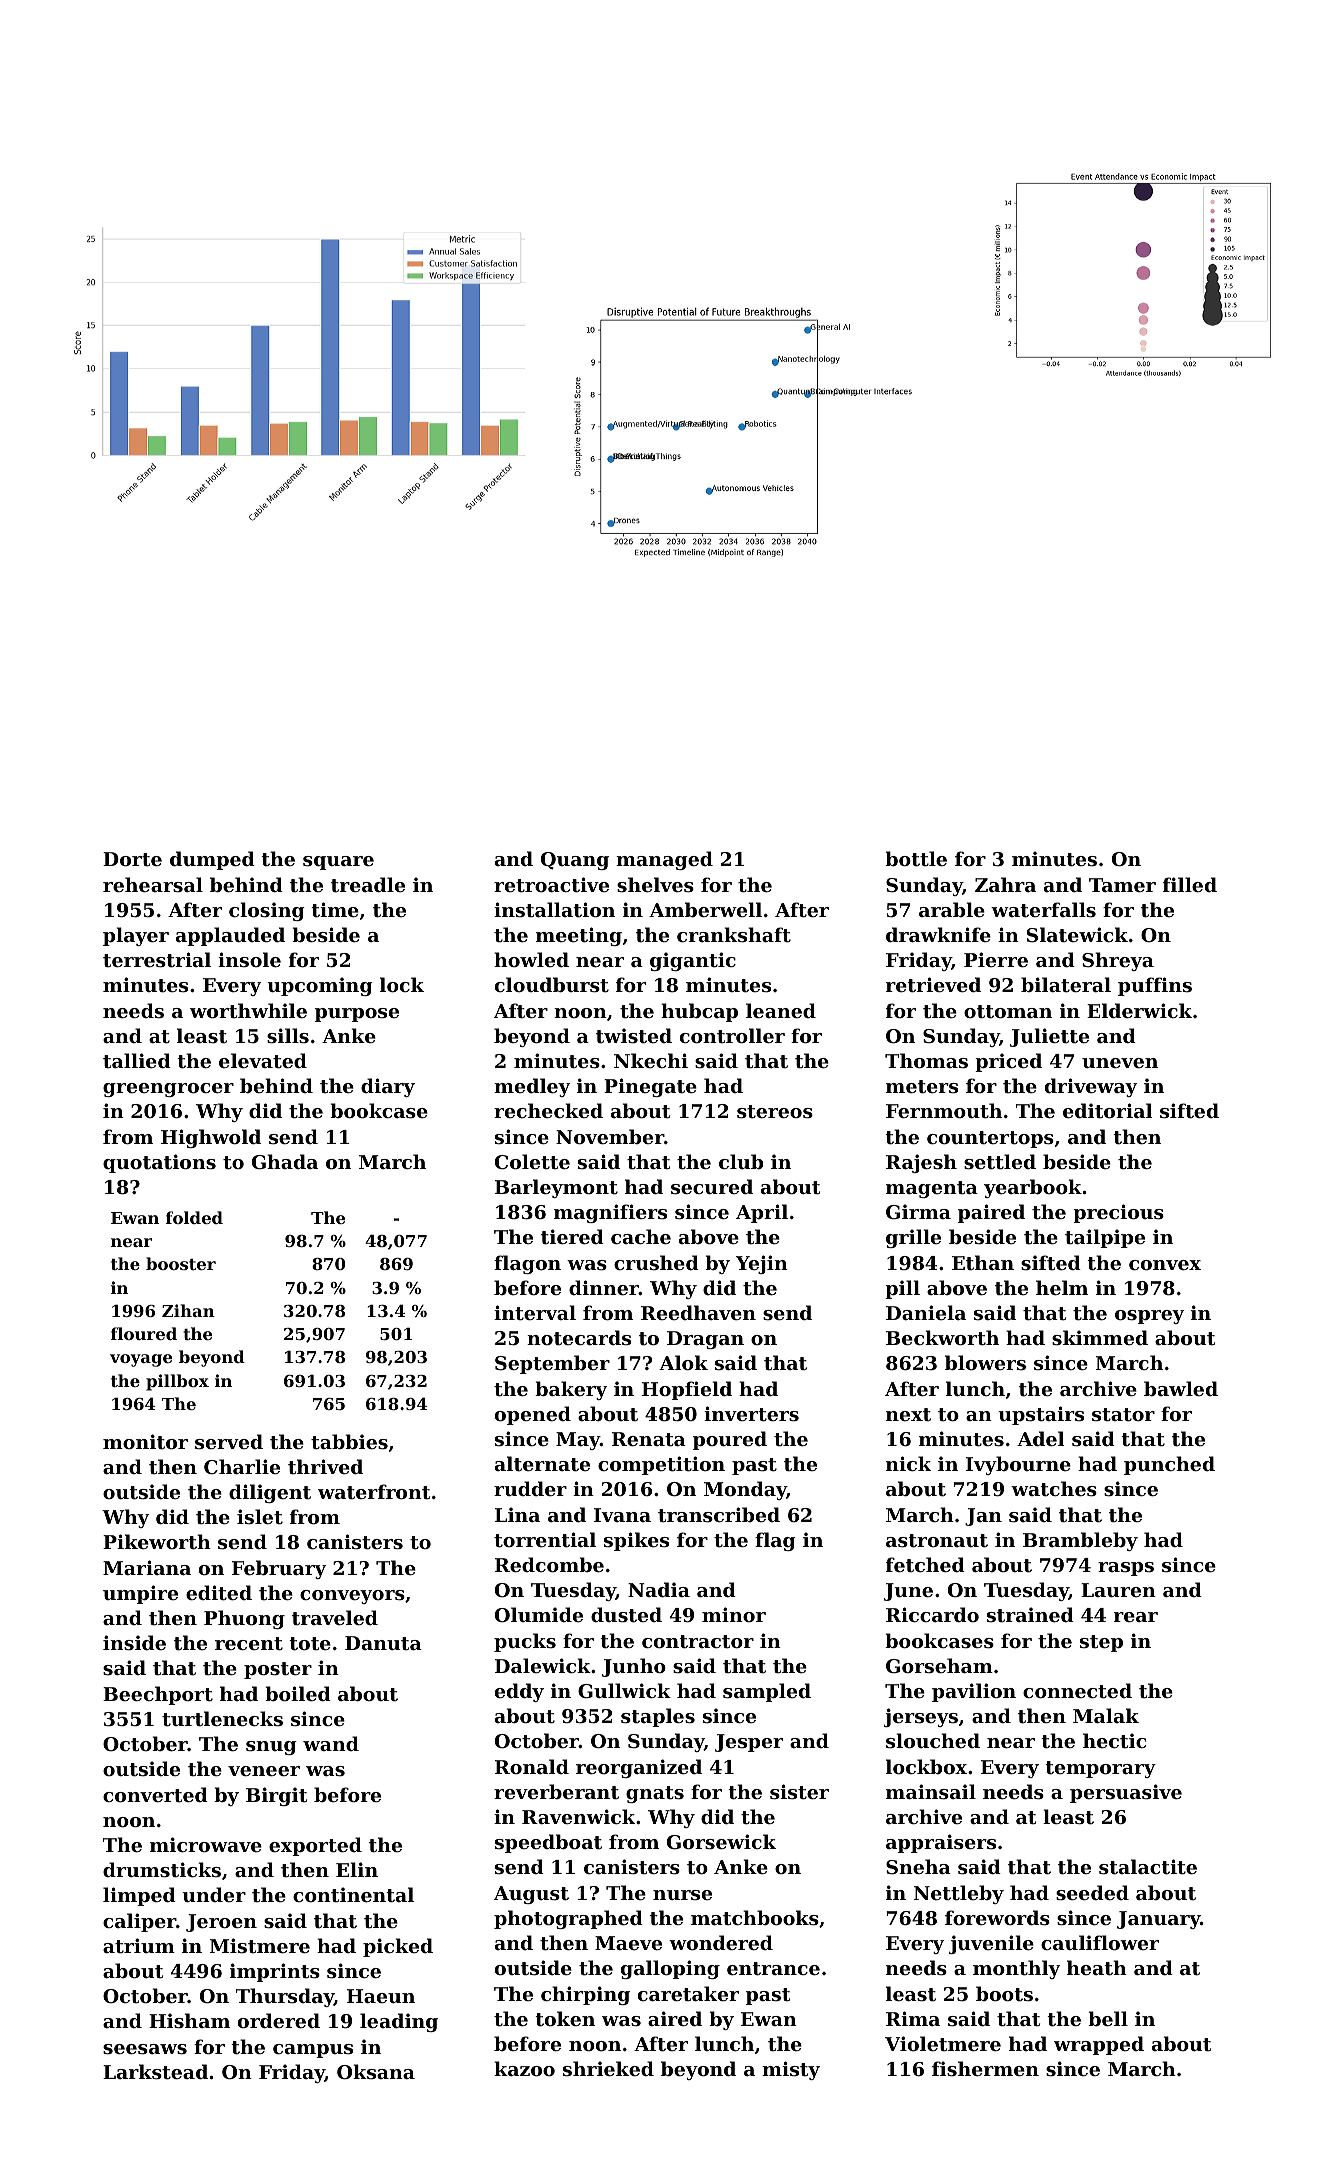  What do you see at coordinates (693, 961) in the document?
I see `gigantic` at bounding box center [693, 961].
